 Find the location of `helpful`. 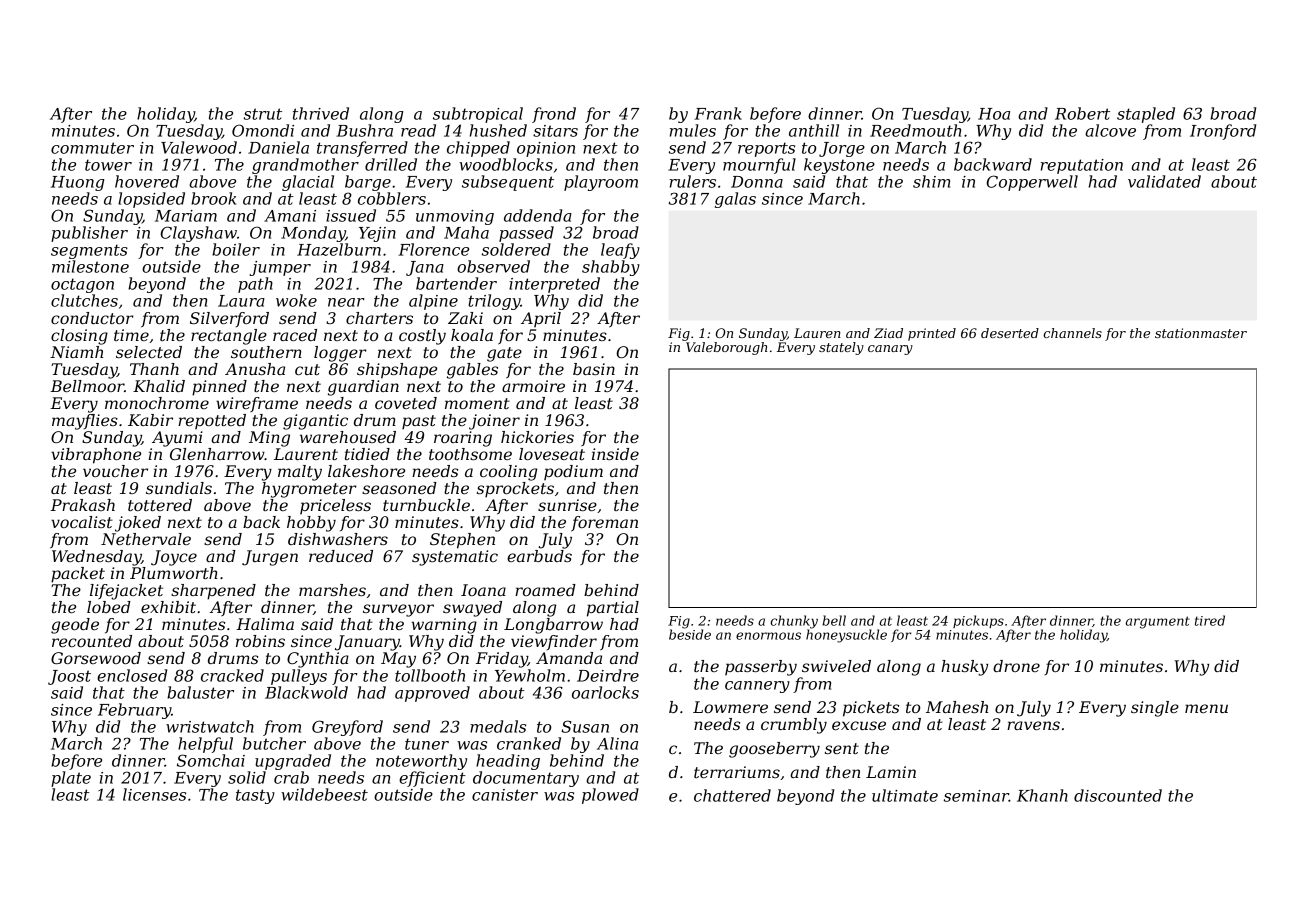

helpful is located at coordinates (205, 745).
